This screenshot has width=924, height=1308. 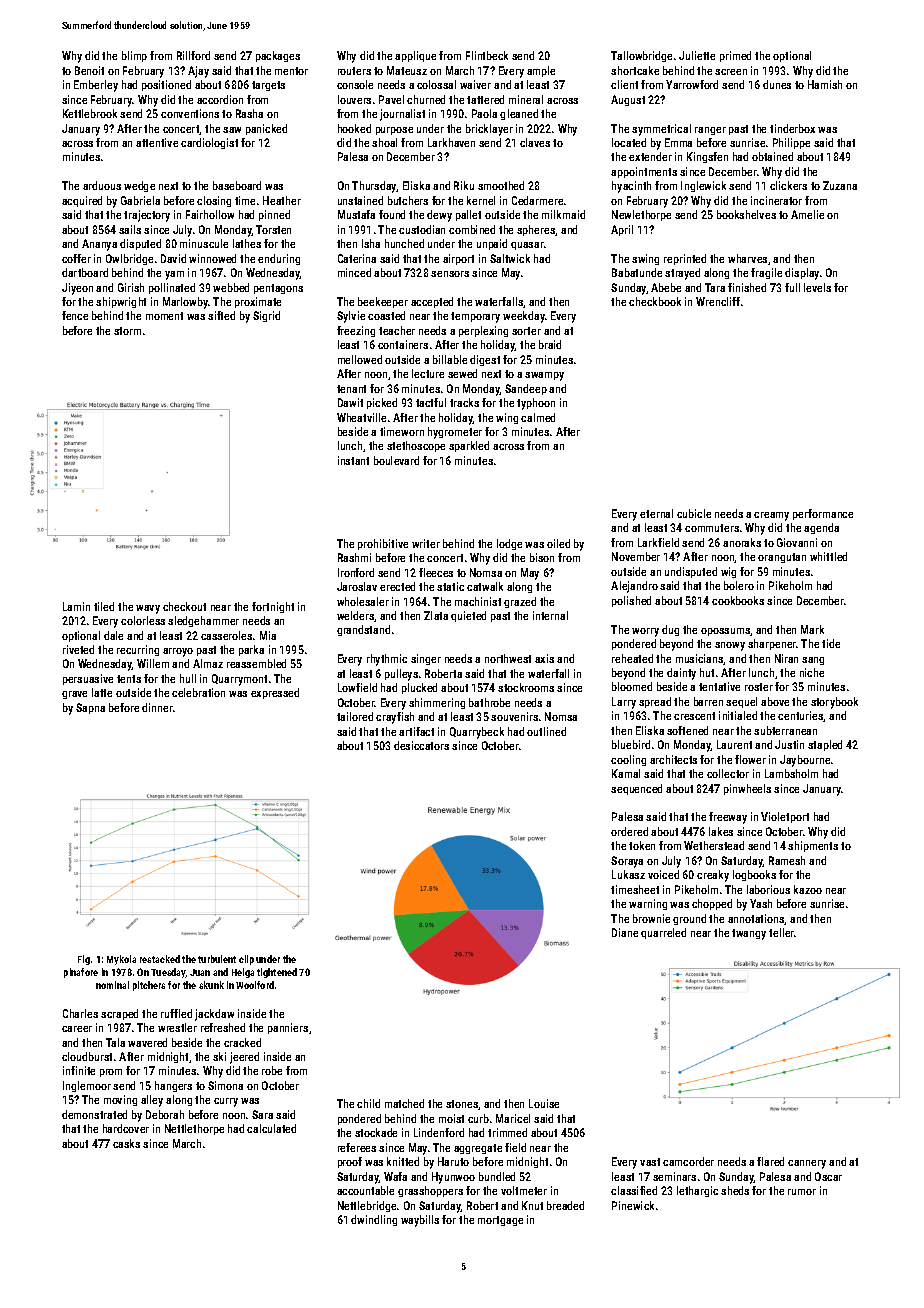 What do you see at coordinates (735, 1190) in the screenshot?
I see `sheds` at bounding box center [735, 1190].
